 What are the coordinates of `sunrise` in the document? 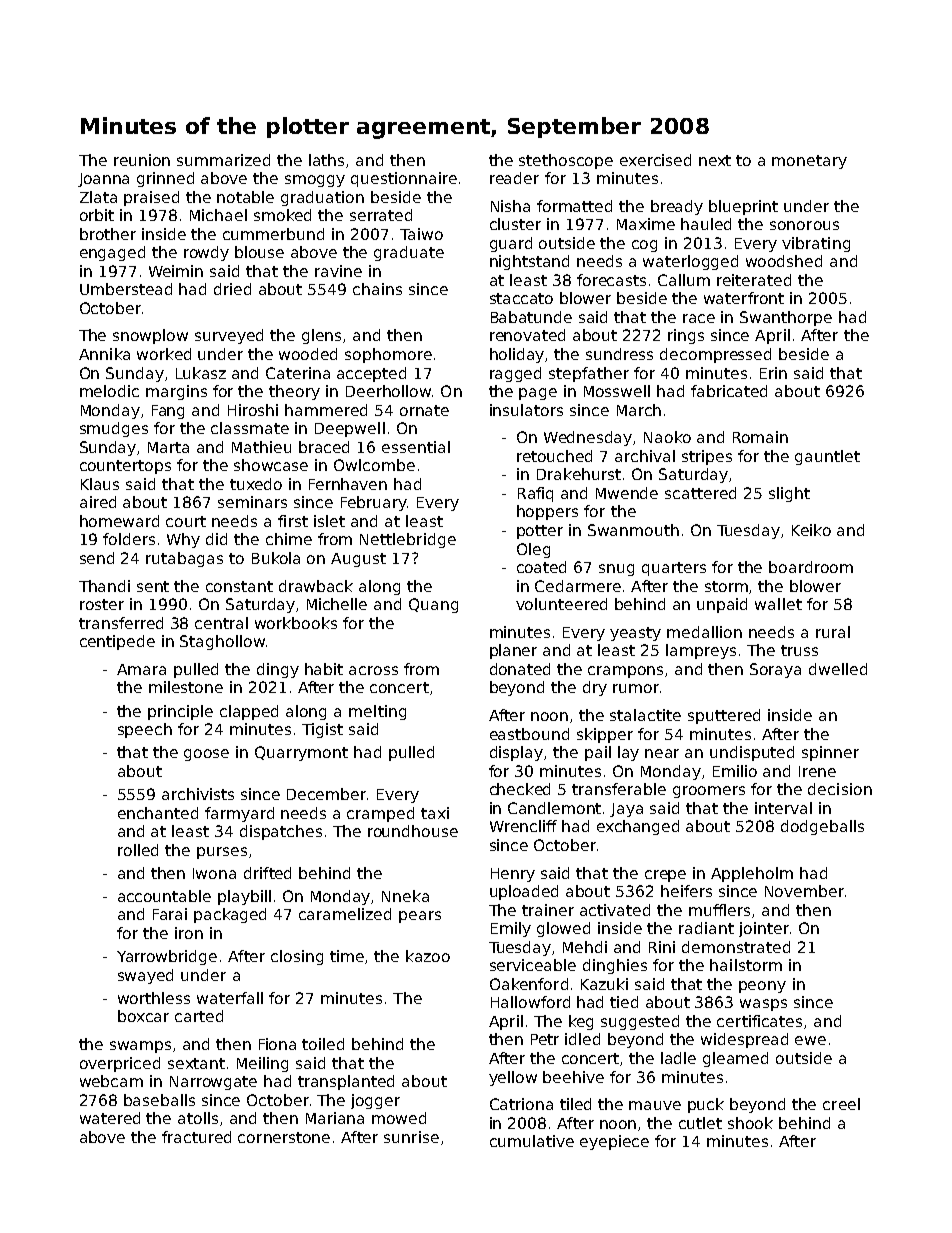 It's located at (411, 1137).
